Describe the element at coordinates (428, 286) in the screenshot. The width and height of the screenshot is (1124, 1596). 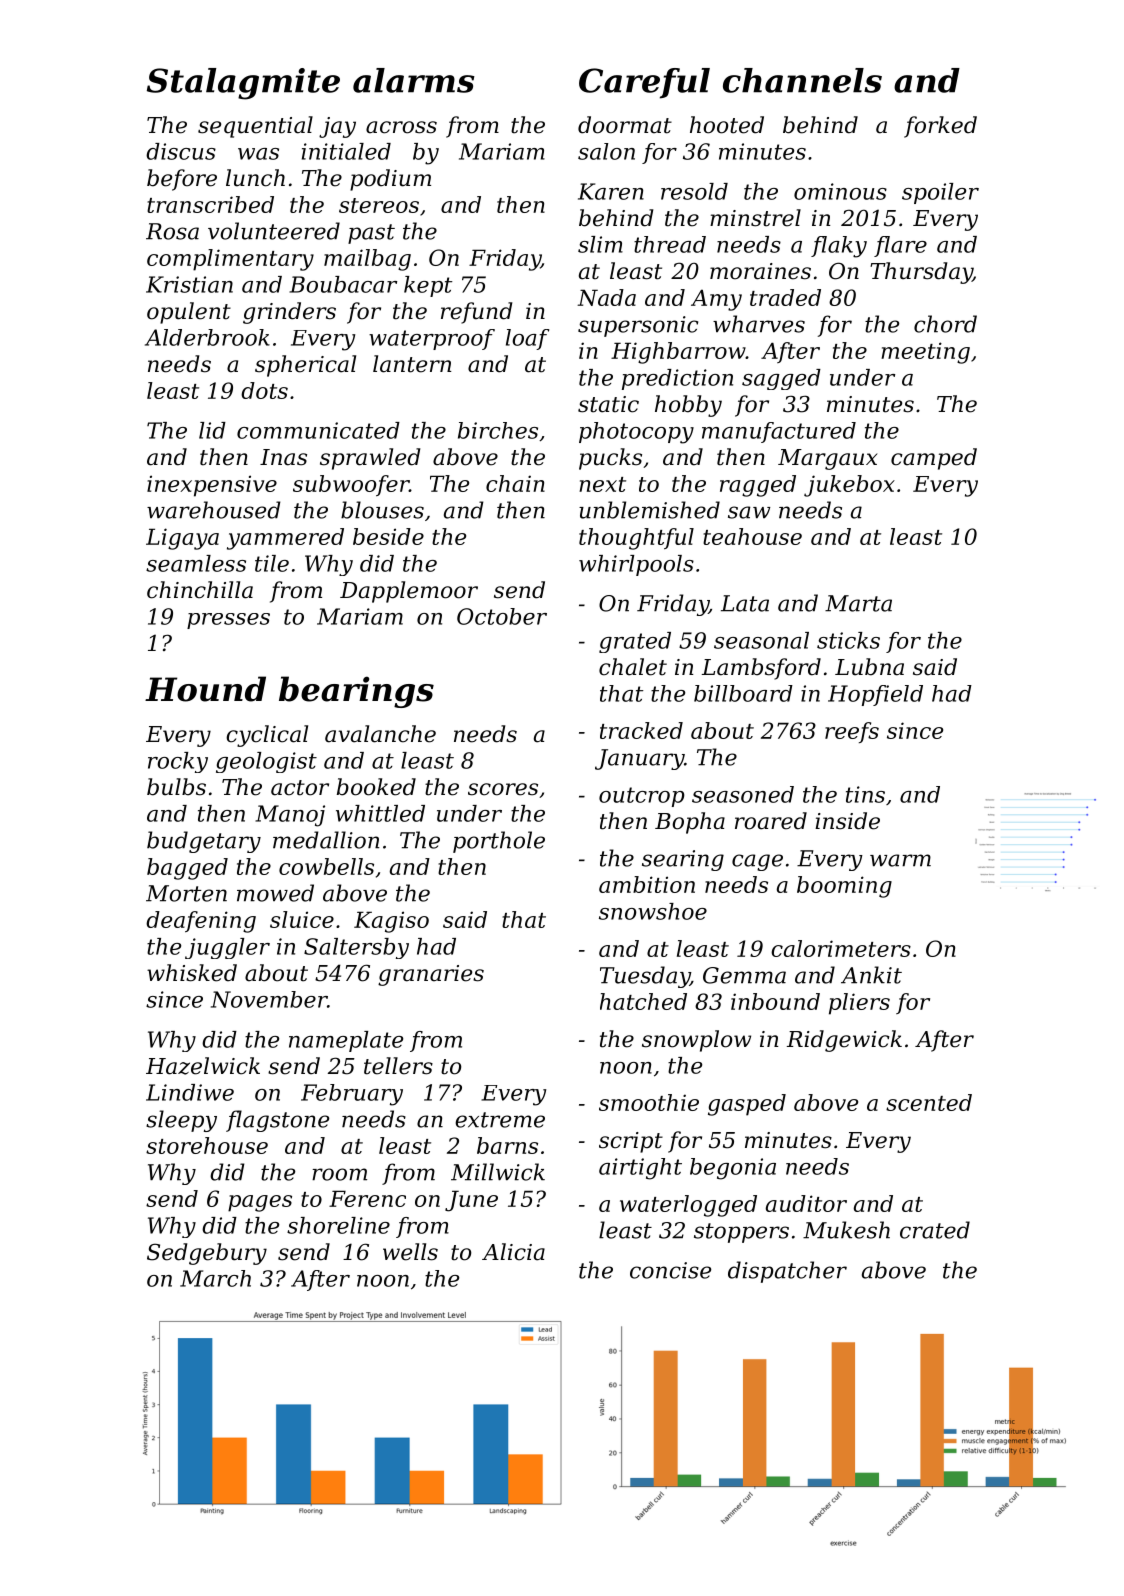
I see `kept` at that location.
